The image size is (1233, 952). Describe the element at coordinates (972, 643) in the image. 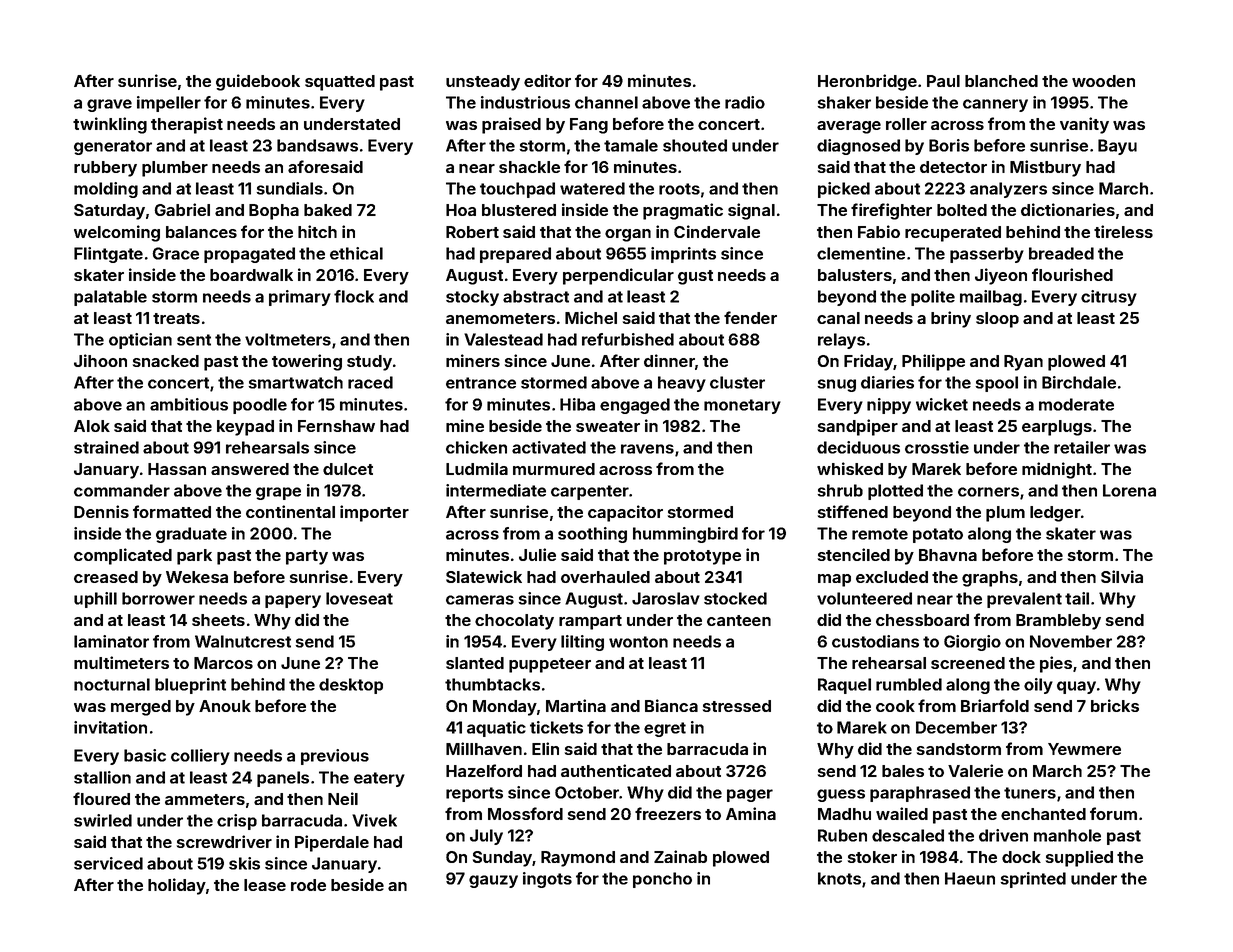

I see `Giorgio` at that location.
